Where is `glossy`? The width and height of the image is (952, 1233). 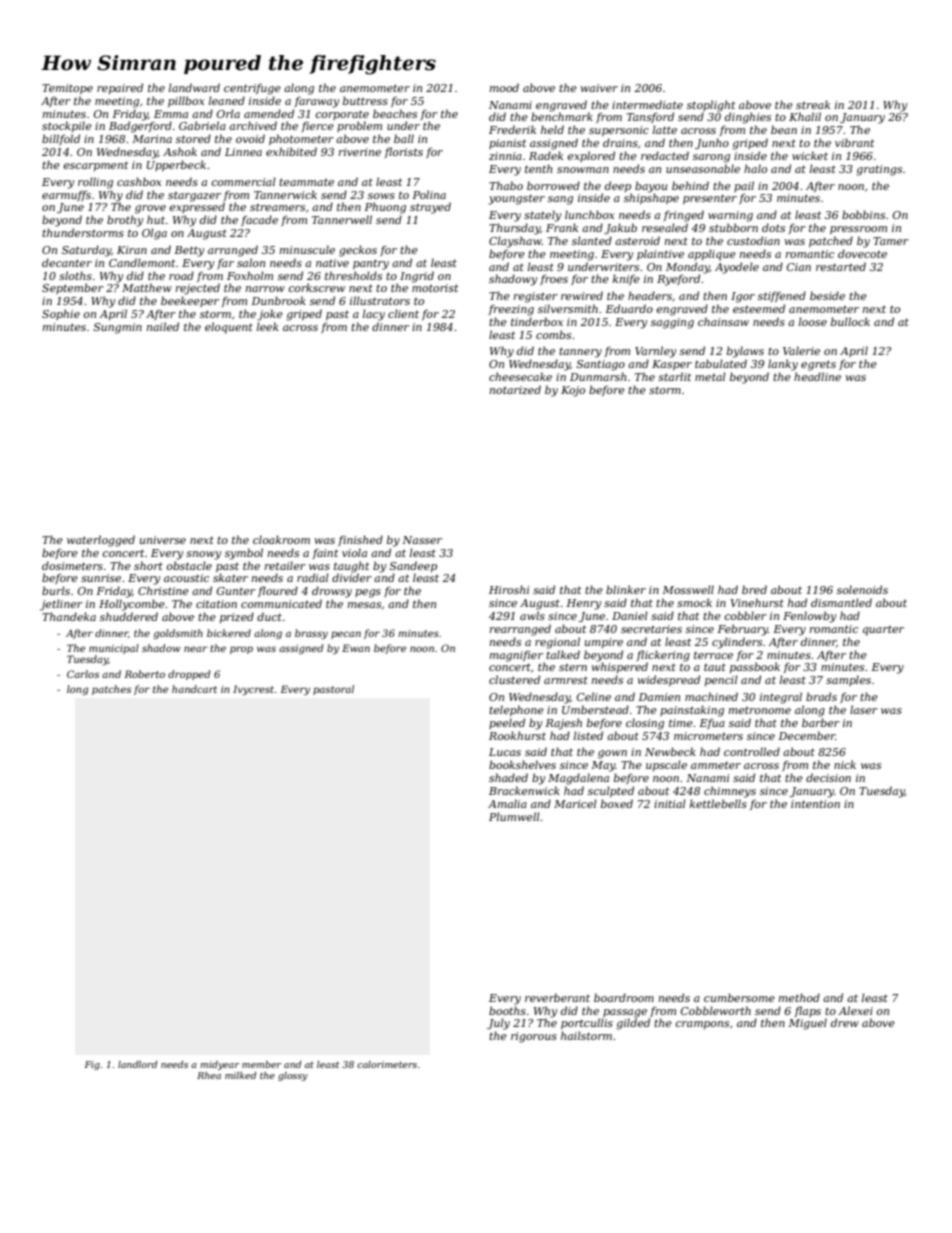
glossy is located at coordinates (293, 1076).
